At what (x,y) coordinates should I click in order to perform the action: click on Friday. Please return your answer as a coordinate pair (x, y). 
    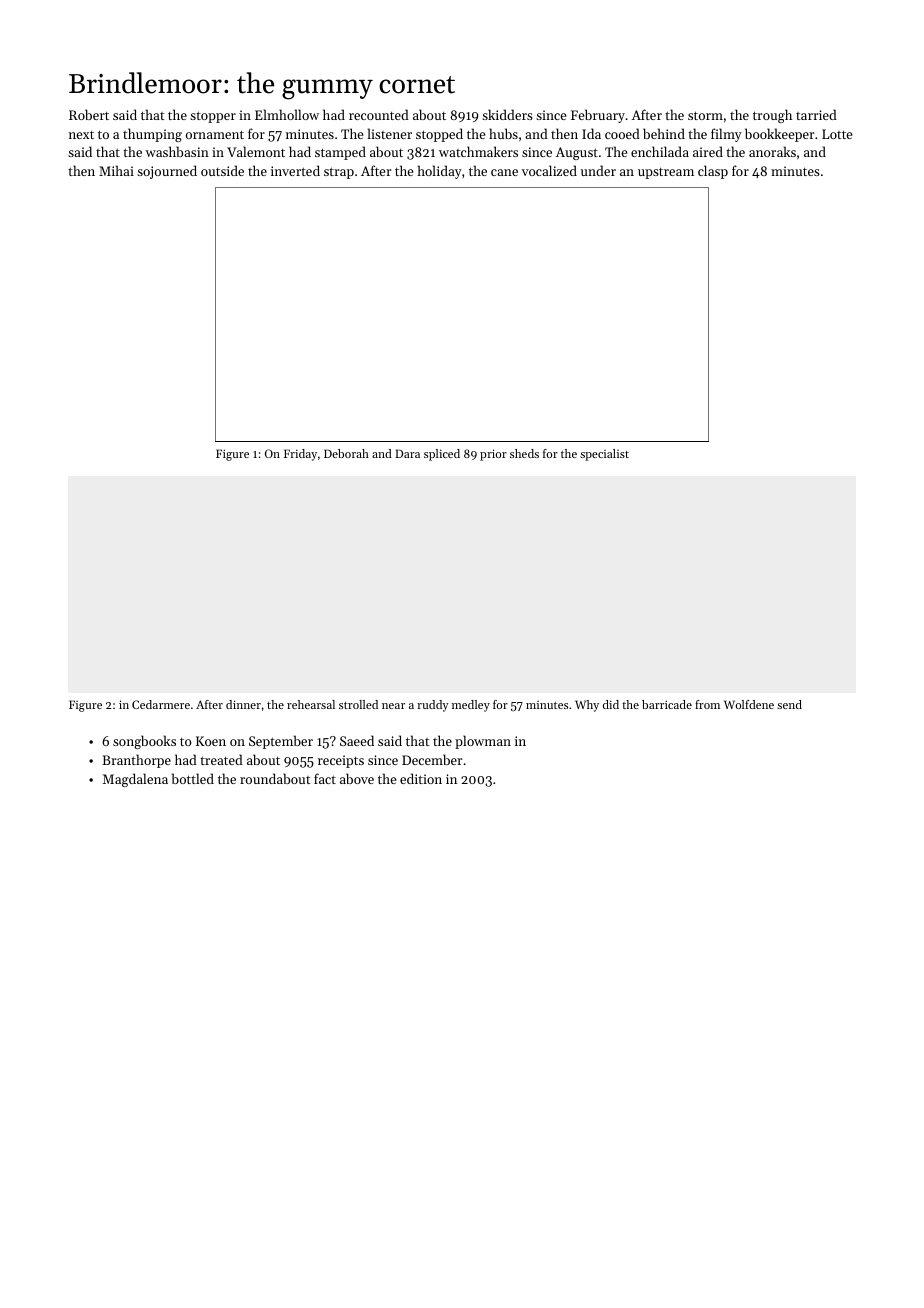
    Looking at the image, I should click on (300, 455).
